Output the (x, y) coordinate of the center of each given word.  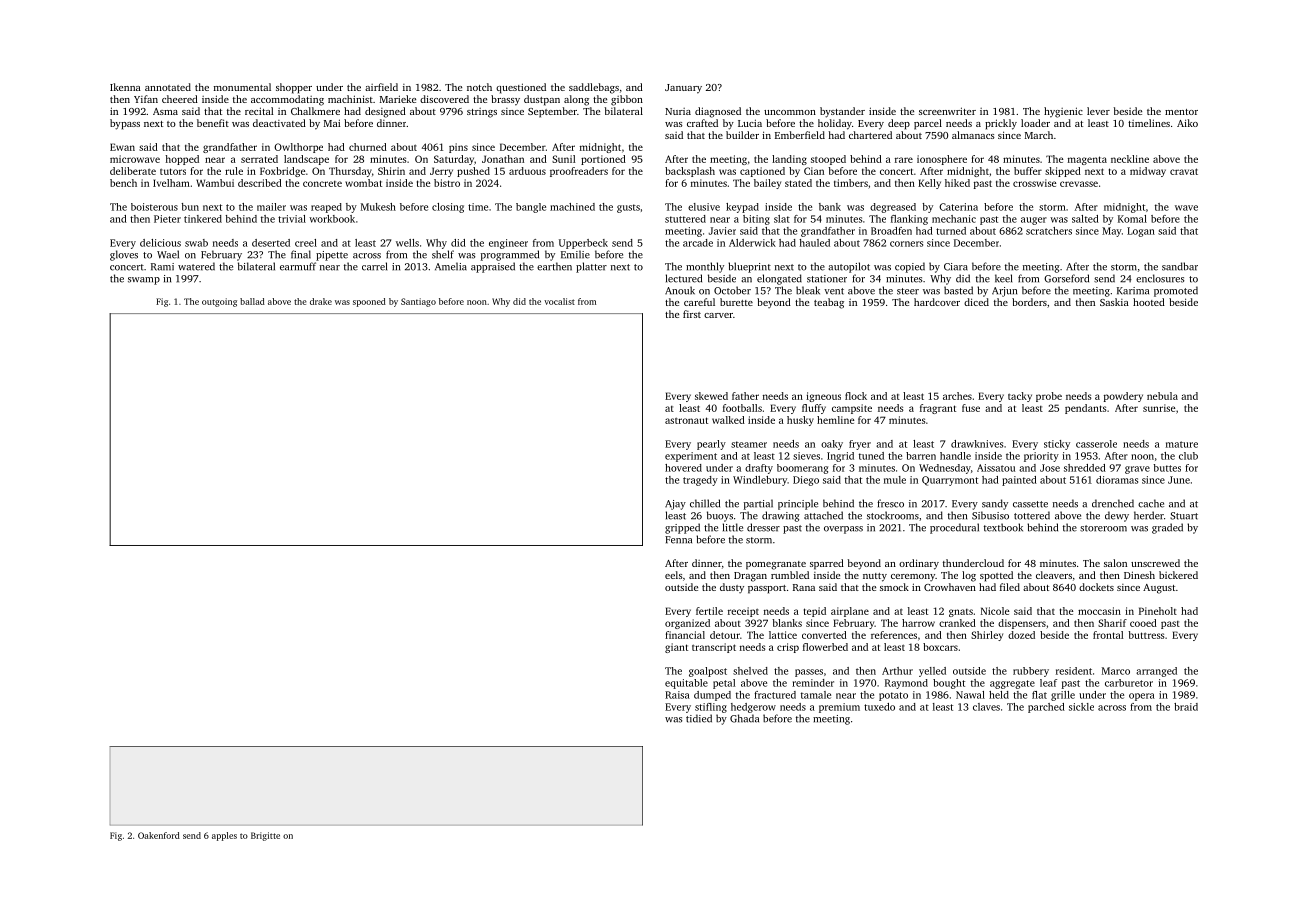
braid (1186, 707)
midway (1148, 172)
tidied (699, 718)
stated (798, 183)
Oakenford (159, 835)
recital (259, 111)
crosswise (1034, 183)
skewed (711, 396)
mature (1182, 444)
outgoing (219, 302)
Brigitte (265, 836)
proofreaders (579, 172)
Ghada (744, 718)
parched (1046, 708)
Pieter (167, 219)
